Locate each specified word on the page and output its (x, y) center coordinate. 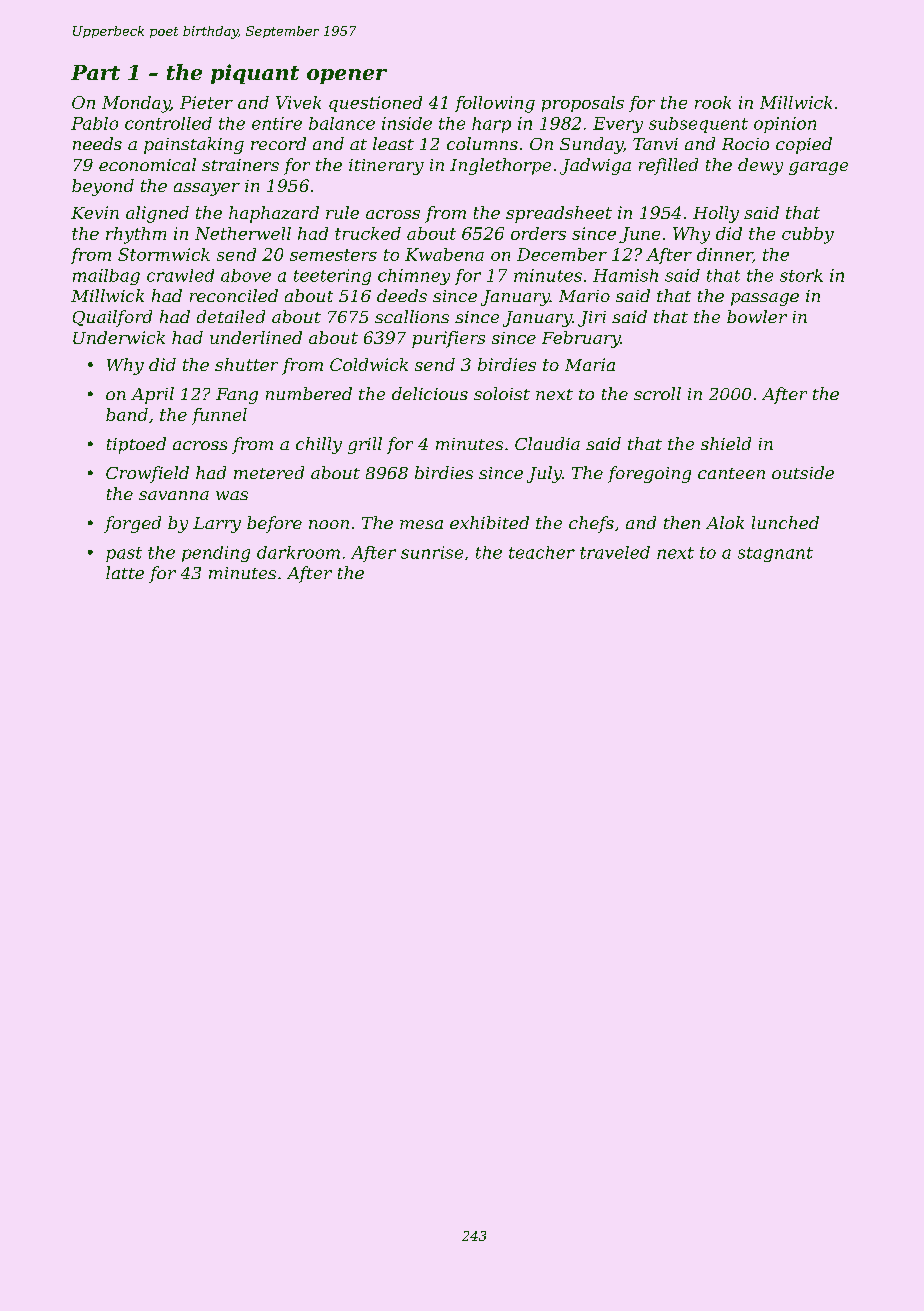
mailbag (106, 277)
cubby (808, 235)
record (278, 143)
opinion (785, 125)
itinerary (386, 167)
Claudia (547, 443)
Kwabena (444, 254)
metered (269, 472)
